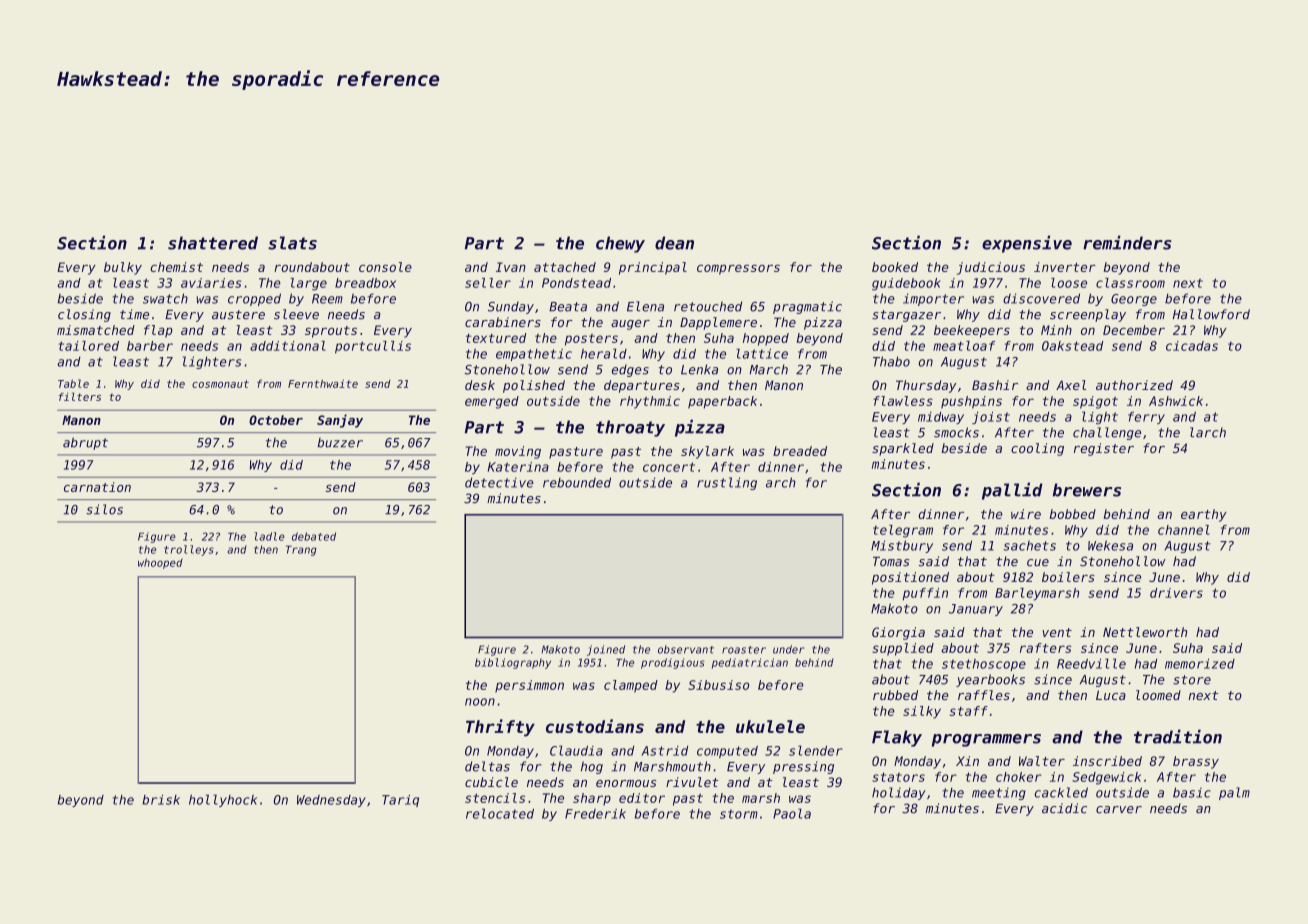 The height and width of the screenshot is (924, 1308). I want to click on brisk, so click(161, 800).
